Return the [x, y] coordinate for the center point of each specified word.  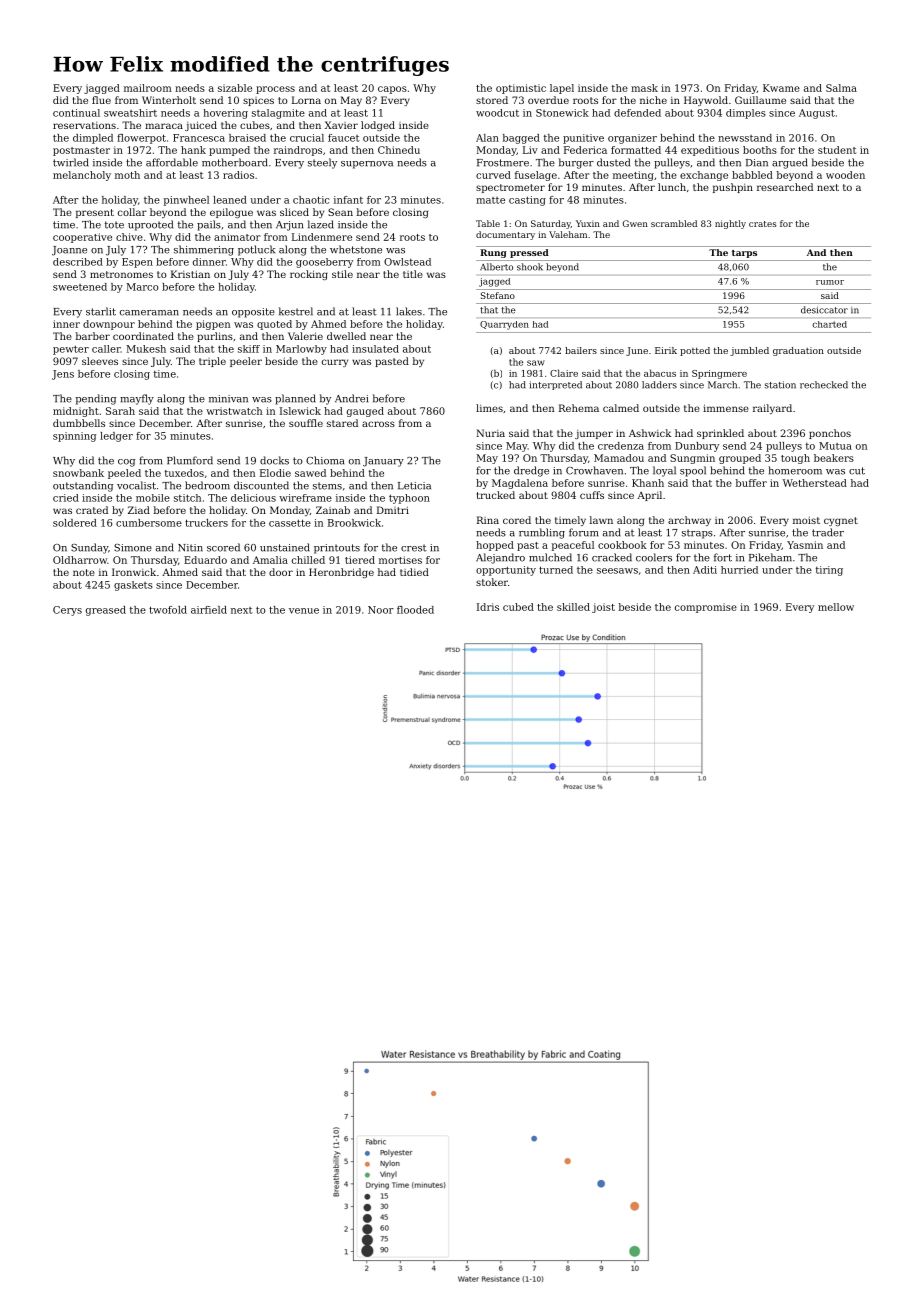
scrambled [674, 223]
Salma [841, 88]
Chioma [325, 460]
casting [527, 201]
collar [132, 212]
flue [101, 100]
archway [689, 521]
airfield [209, 610]
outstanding [83, 486]
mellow [836, 607]
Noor [381, 610]
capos [392, 90]
